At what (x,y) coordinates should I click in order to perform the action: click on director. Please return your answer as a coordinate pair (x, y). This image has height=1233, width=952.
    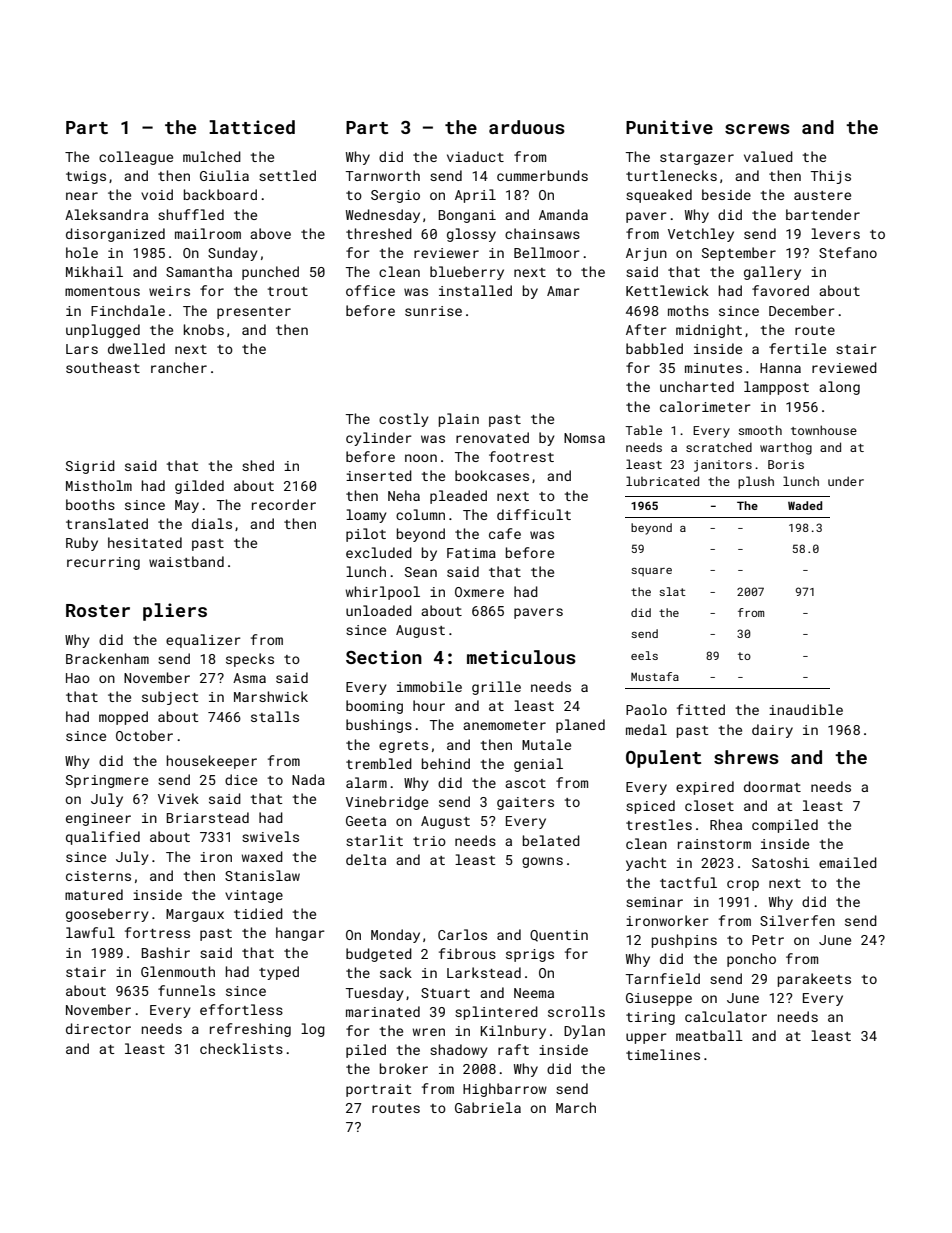
    Looking at the image, I should click on (98, 1028).
